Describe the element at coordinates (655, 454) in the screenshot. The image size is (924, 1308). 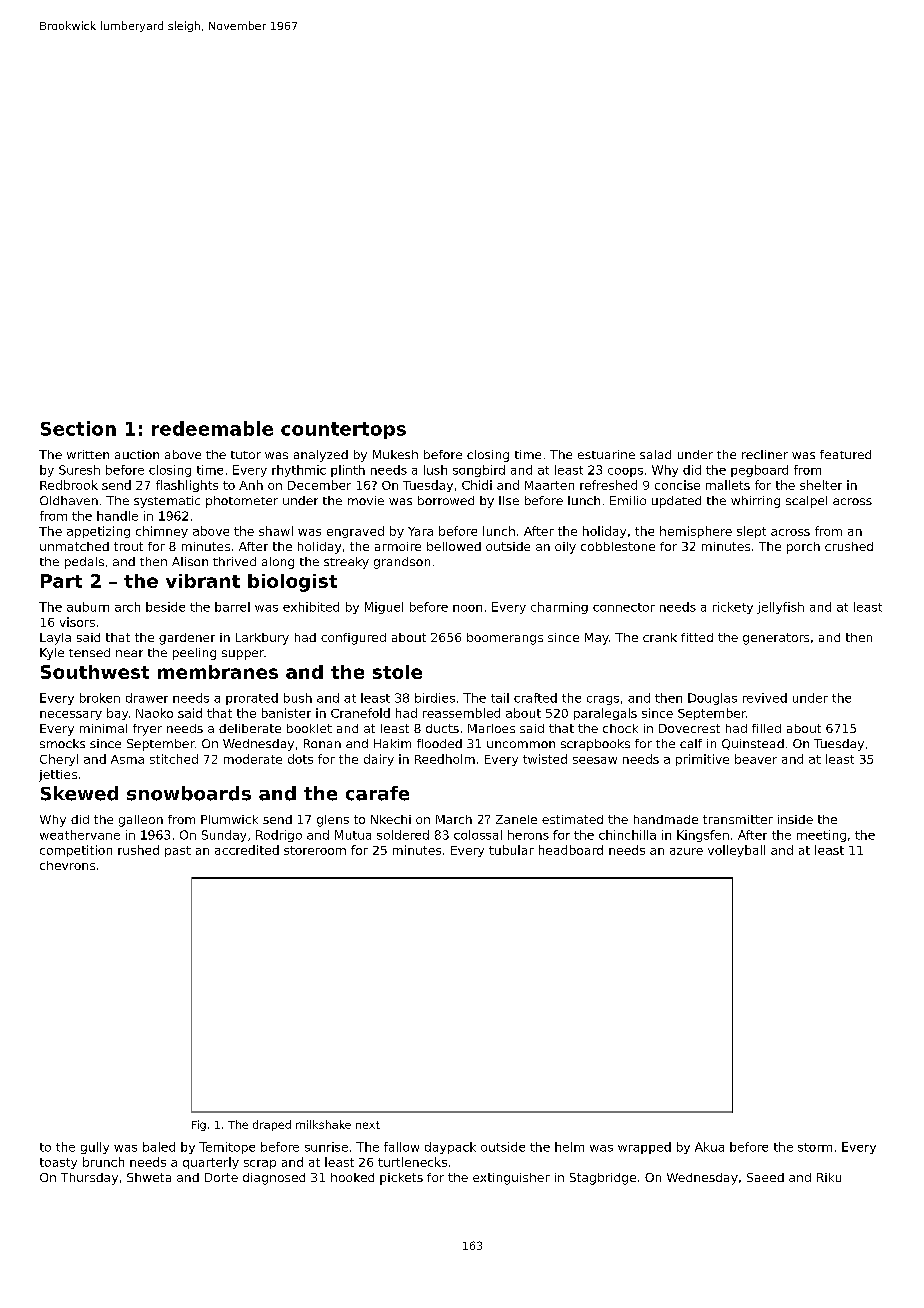
I see `salad` at that location.
